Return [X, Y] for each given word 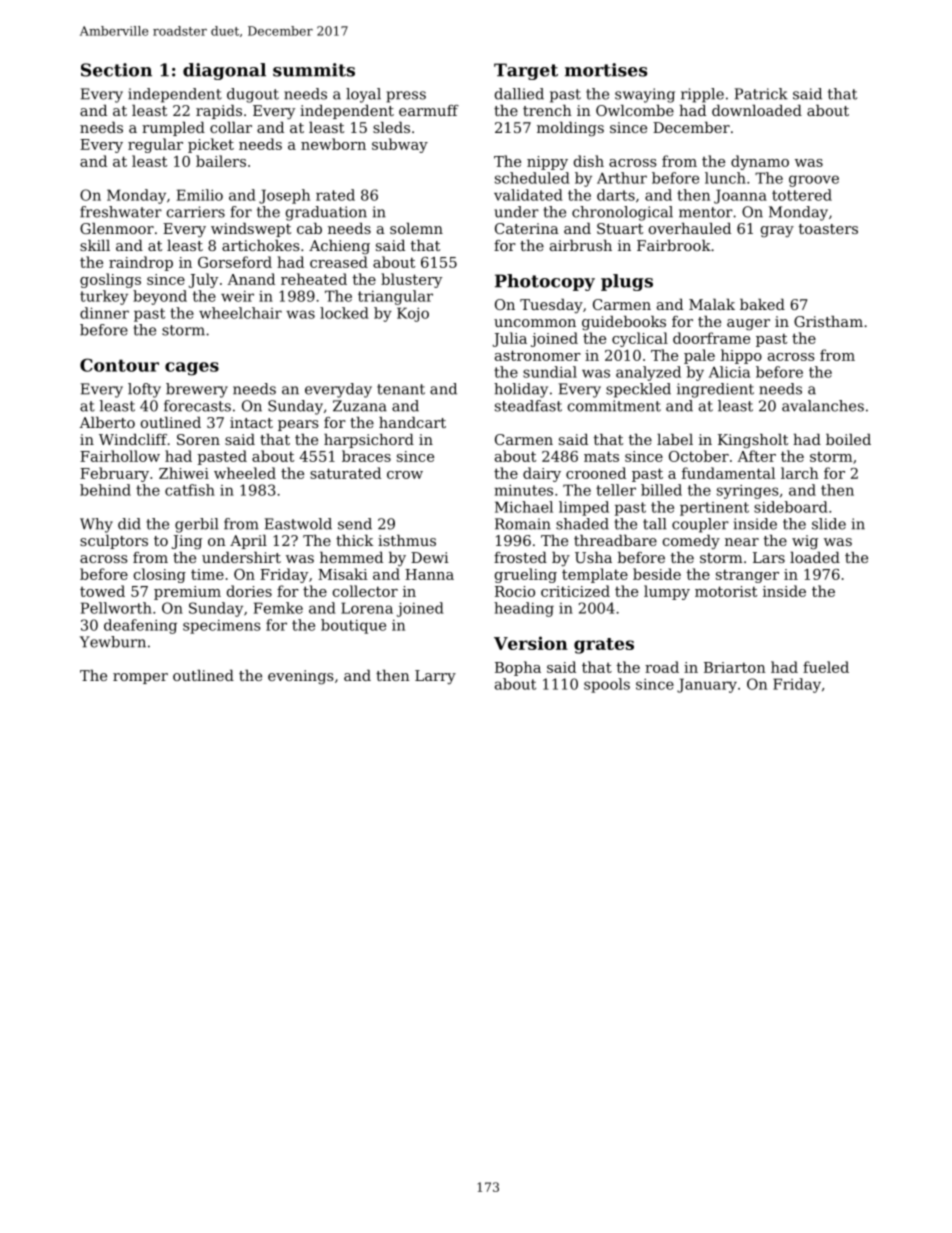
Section [116, 70]
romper [140, 678]
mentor [706, 212]
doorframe [711, 338]
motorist [726, 591]
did [129, 524]
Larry [435, 677]
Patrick [761, 94]
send [355, 524]
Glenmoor [117, 228]
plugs [627, 282]
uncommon [535, 323]
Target [526, 71]
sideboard [791, 507]
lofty [144, 390]
